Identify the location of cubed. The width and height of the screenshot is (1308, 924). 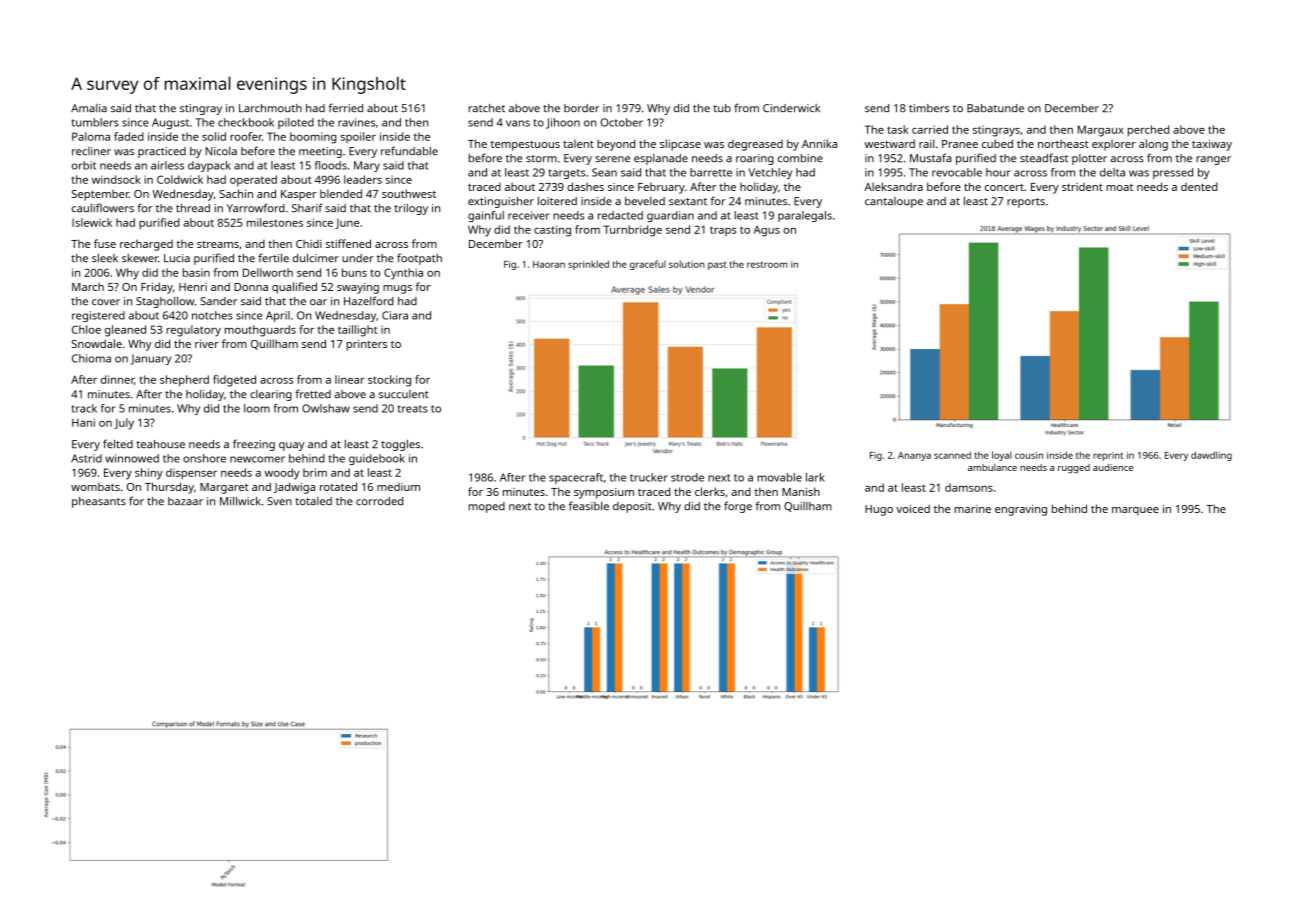
(997, 143).
